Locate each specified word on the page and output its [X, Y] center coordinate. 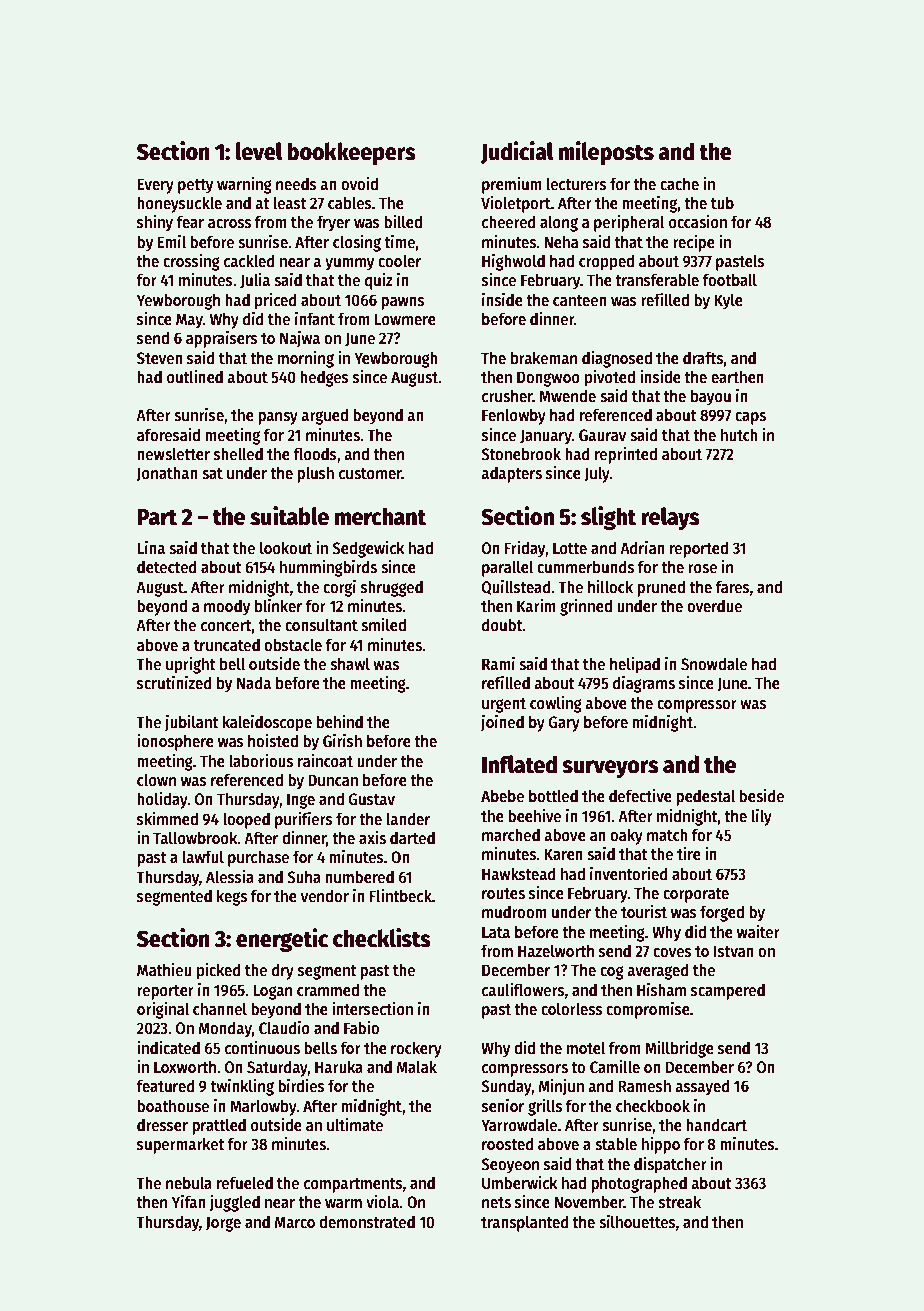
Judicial [517, 152]
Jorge [223, 1224]
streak [680, 1202]
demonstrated [367, 1222]
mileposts [606, 153]
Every [155, 186]
